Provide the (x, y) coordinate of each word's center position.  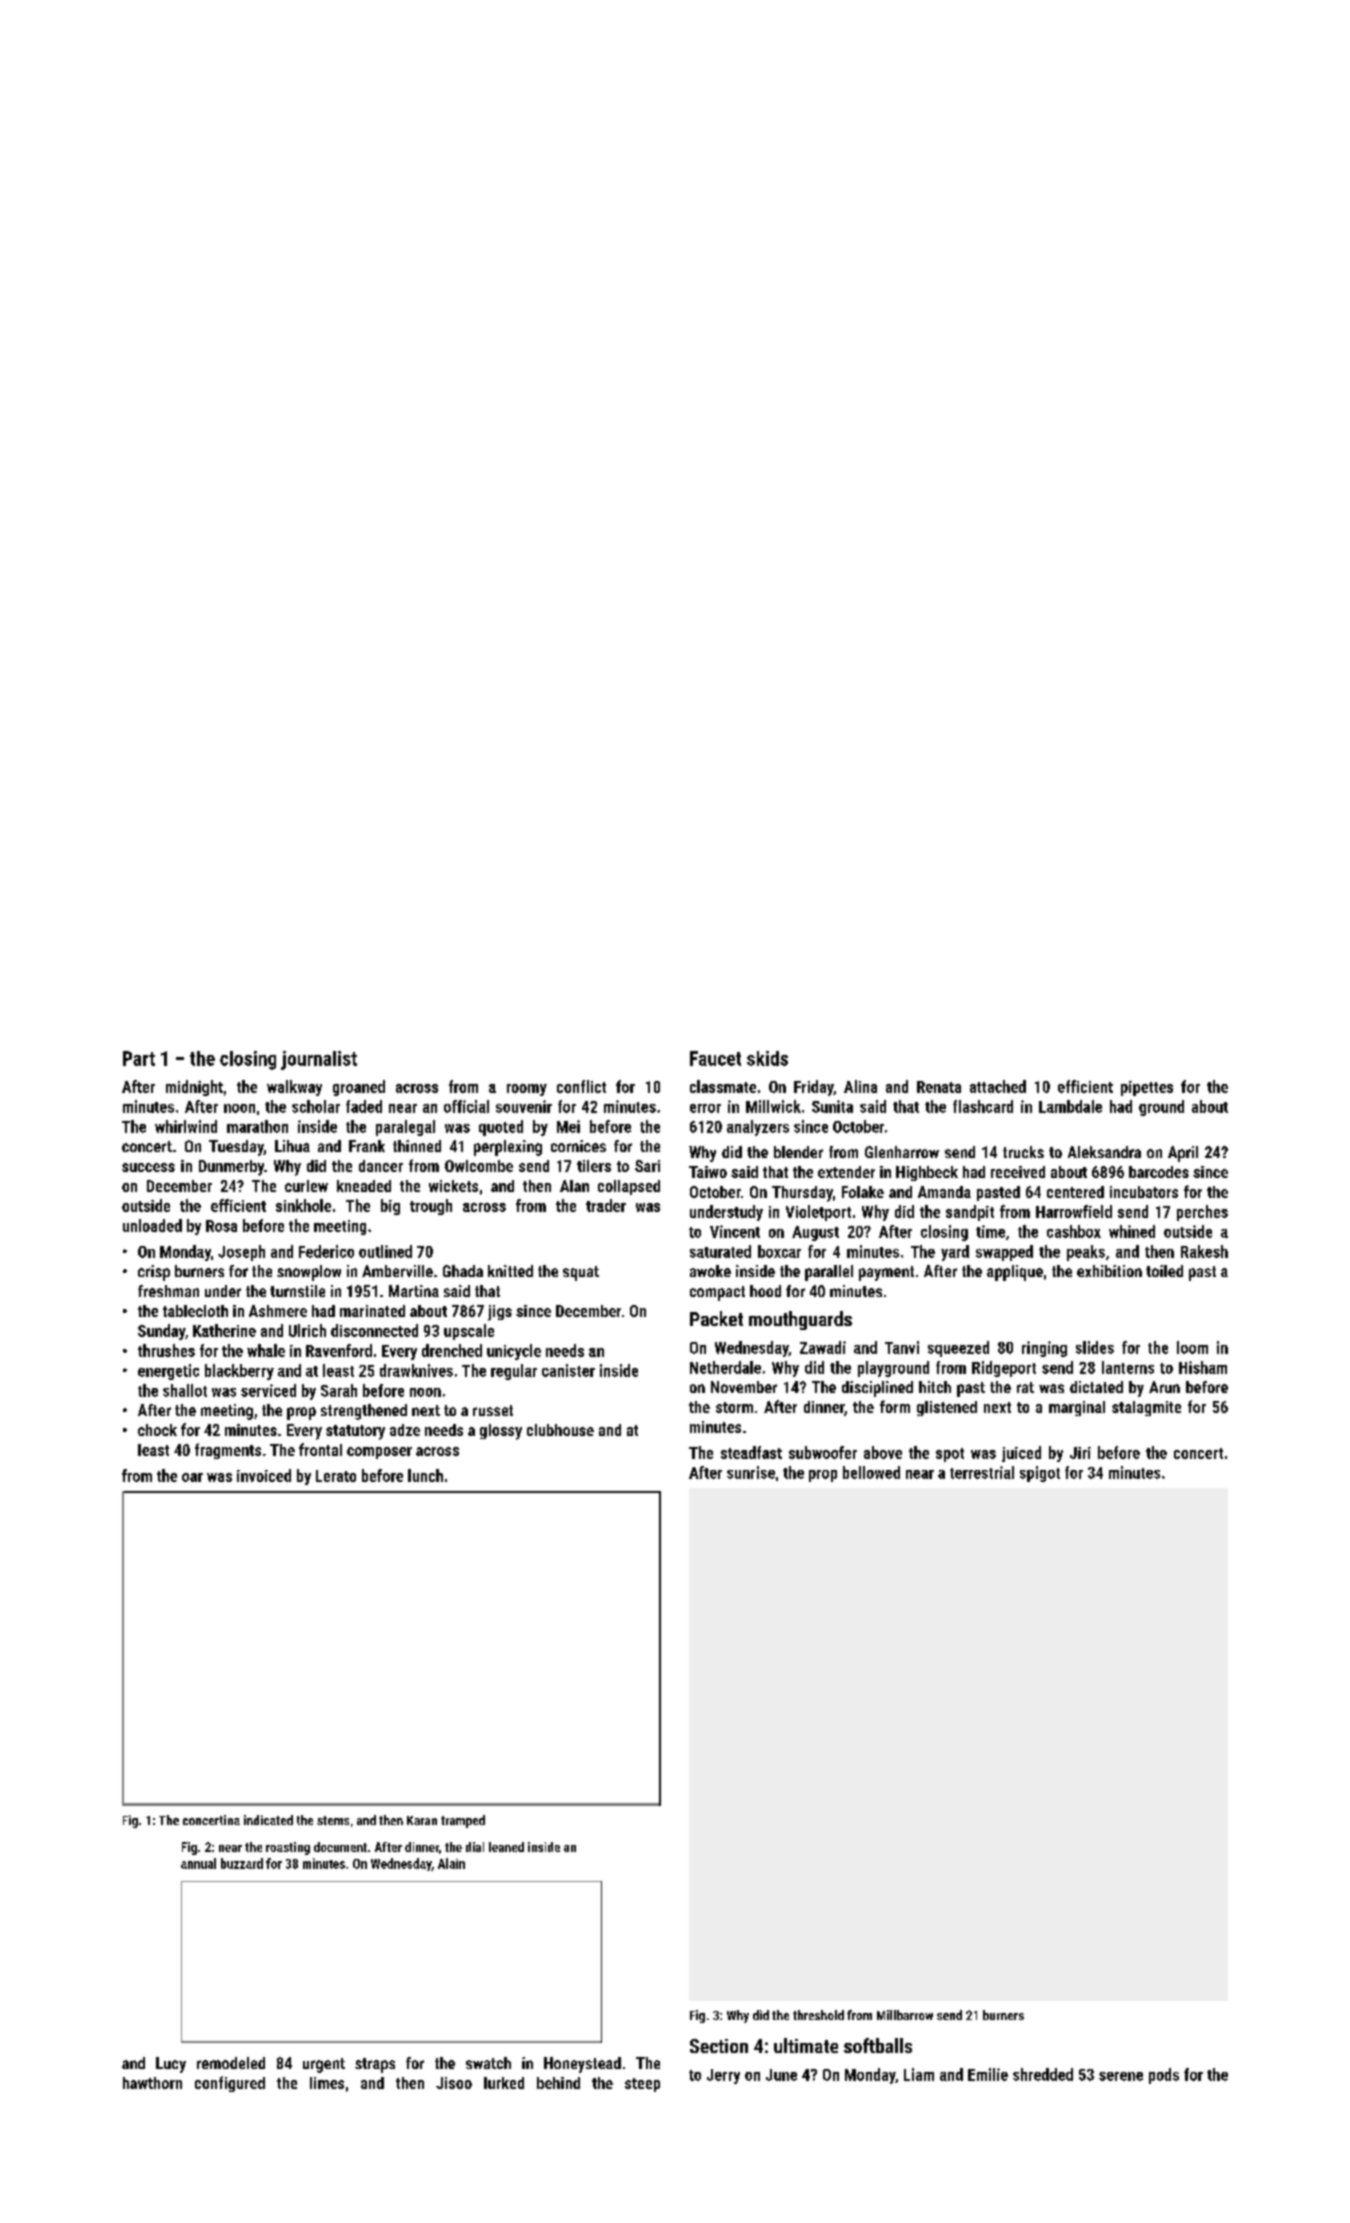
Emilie (988, 2074)
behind (558, 2083)
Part (139, 1058)
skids (767, 1058)
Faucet (715, 1058)
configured (230, 2084)
